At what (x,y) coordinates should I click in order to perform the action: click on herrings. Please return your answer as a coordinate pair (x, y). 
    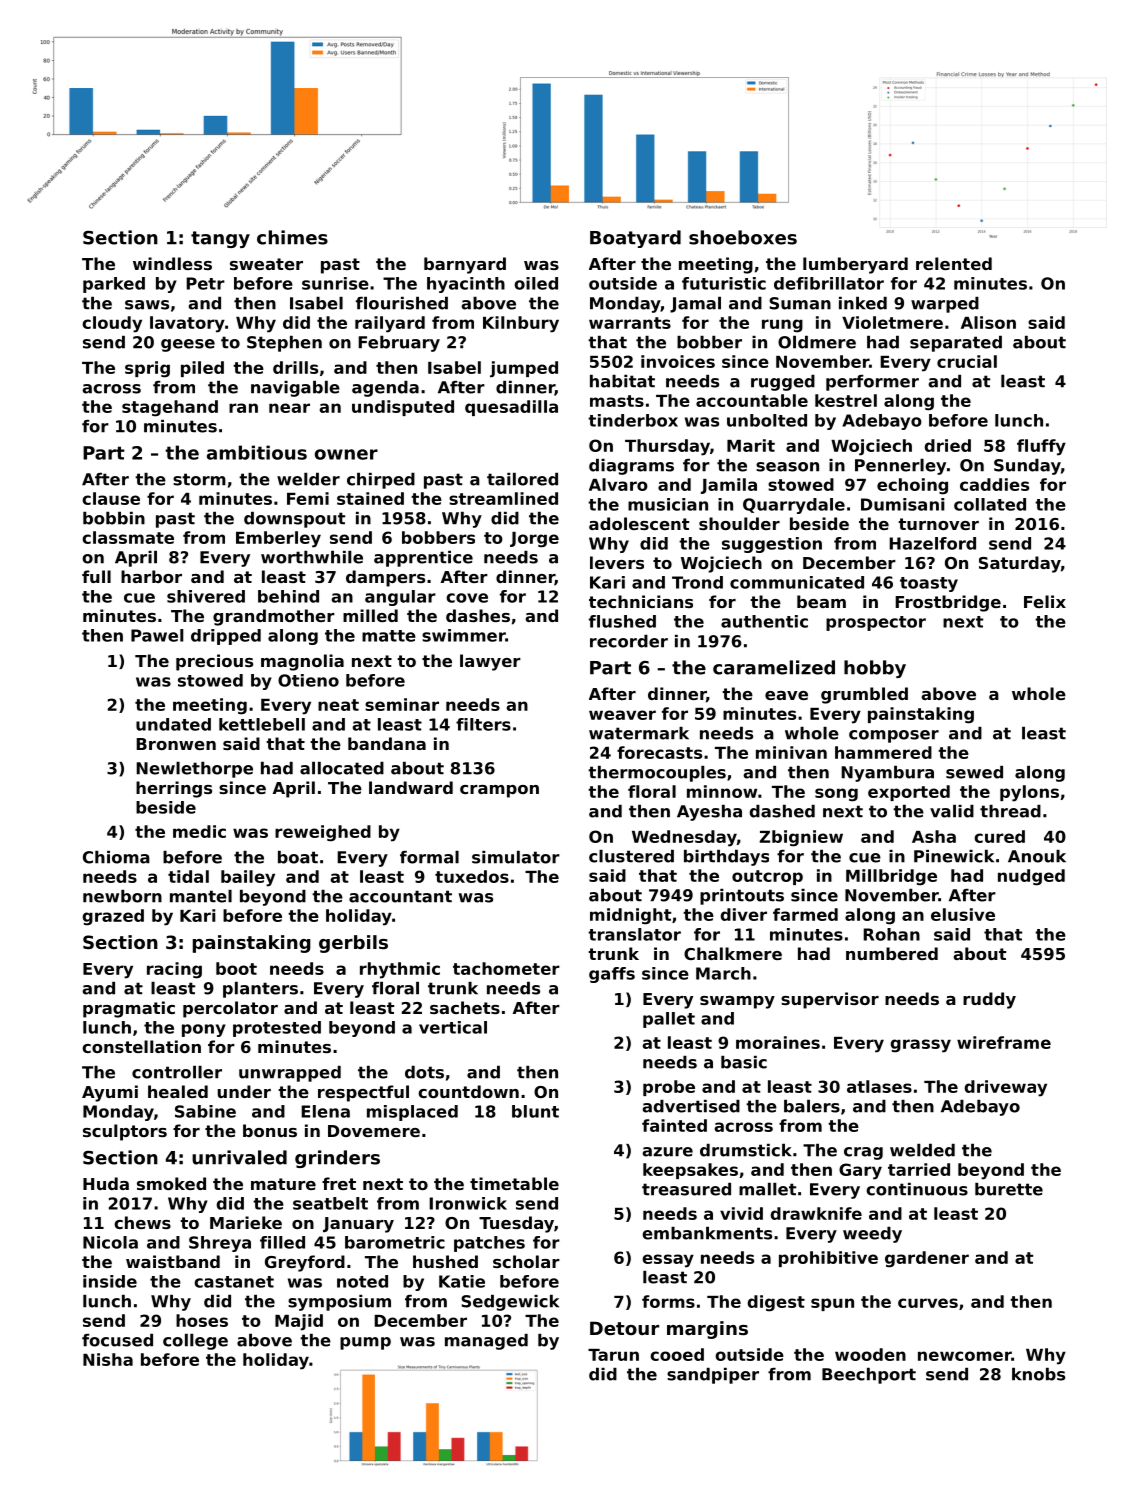
    Looking at the image, I should click on (174, 789).
